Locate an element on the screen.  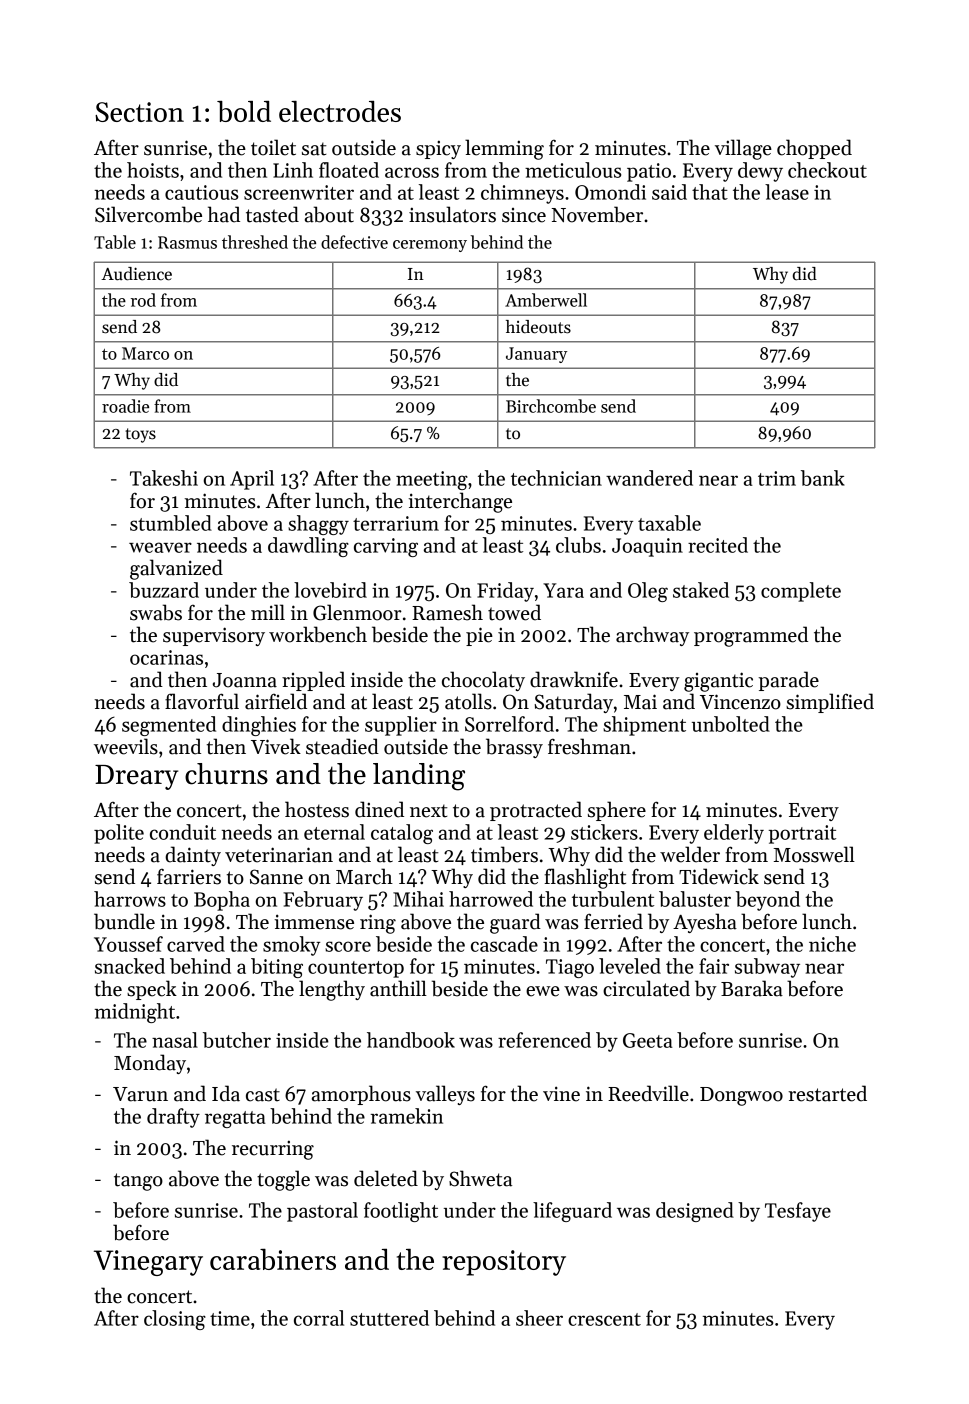
closing is located at coordinates (175, 1320).
